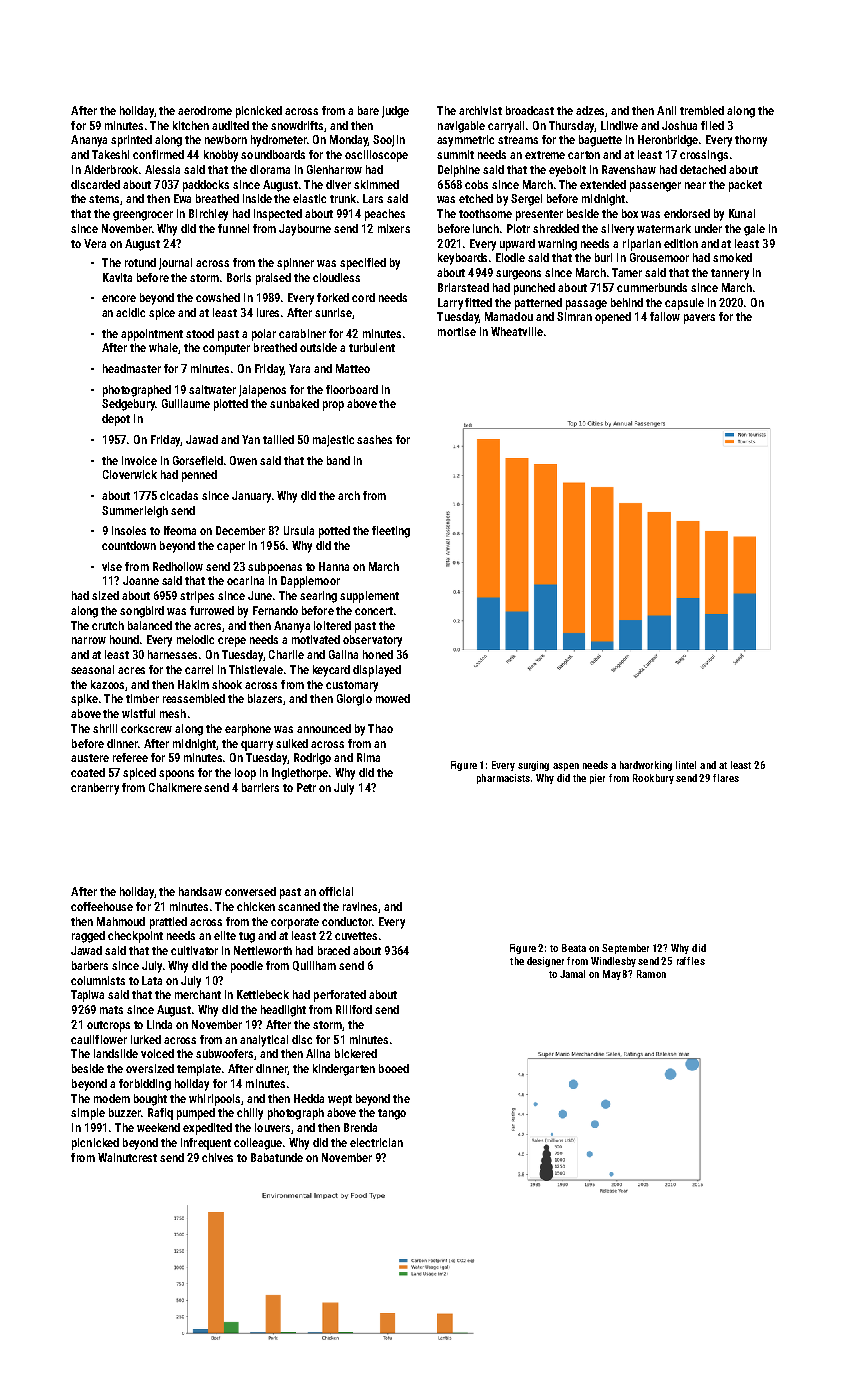  Describe the element at coordinates (726, 778) in the document. I see `flares` at that location.
